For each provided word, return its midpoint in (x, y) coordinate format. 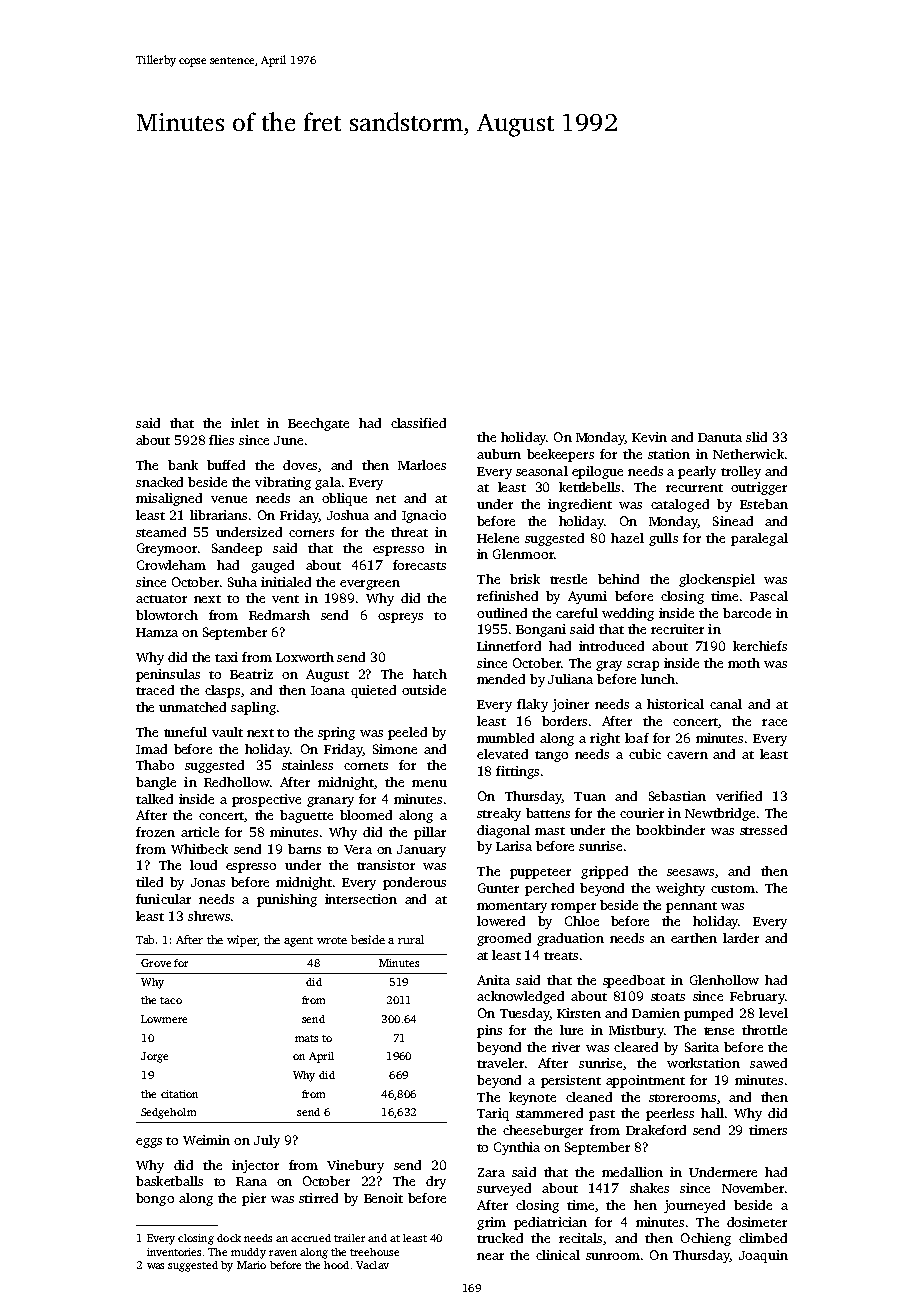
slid (756, 437)
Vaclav (372, 1265)
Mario (251, 1265)
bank (183, 465)
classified (418, 423)
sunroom (613, 1256)
